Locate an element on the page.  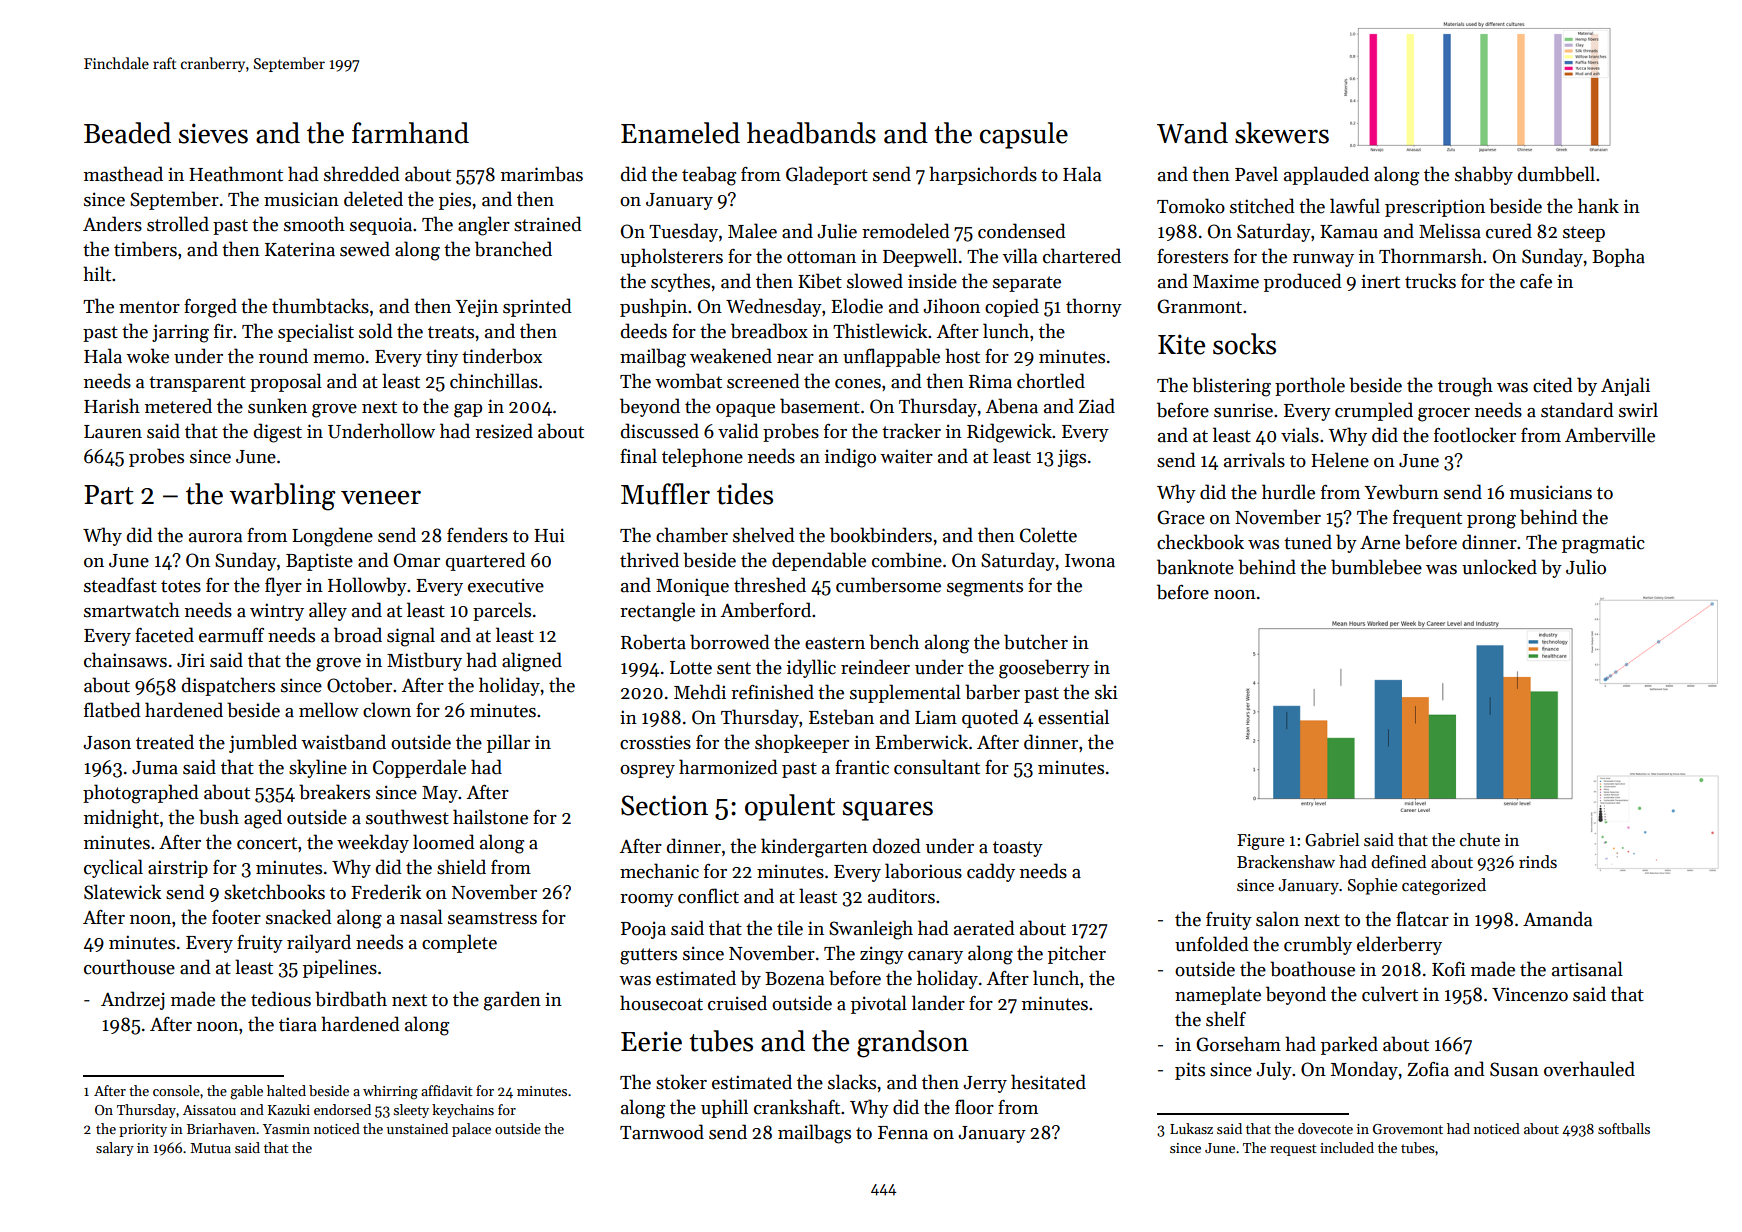
dumbbell is located at coordinates (1556, 174).
